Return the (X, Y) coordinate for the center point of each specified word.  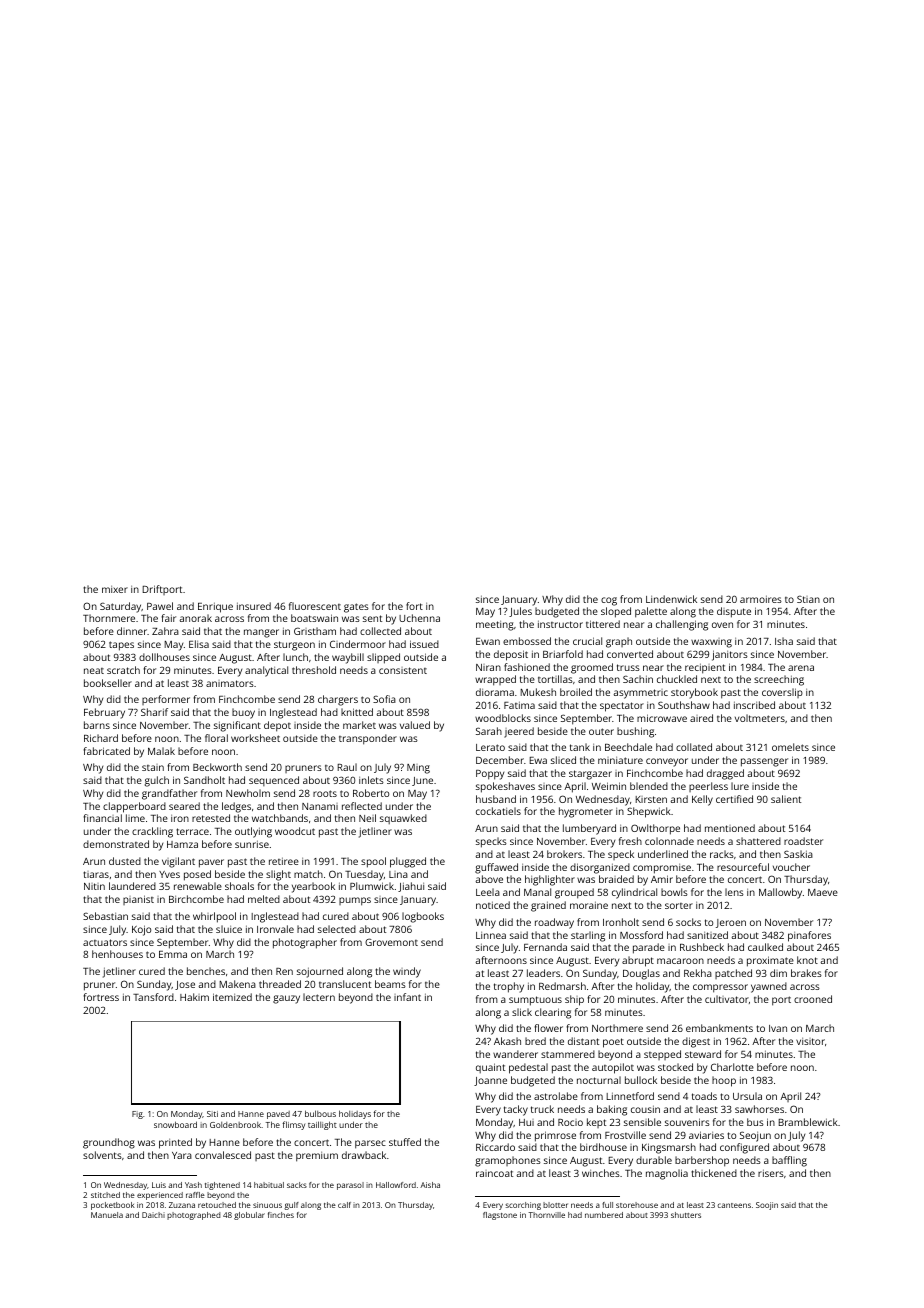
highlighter (550, 880)
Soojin (767, 1206)
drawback (364, 1155)
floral (216, 738)
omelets (790, 747)
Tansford (153, 997)
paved (278, 1115)
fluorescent (315, 606)
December (500, 760)
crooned (813, 999)
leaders (543, 973)
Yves (169, 874)
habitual (269, 1185)
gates (356, 608)
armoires (761, 599)
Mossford (641, 935)
